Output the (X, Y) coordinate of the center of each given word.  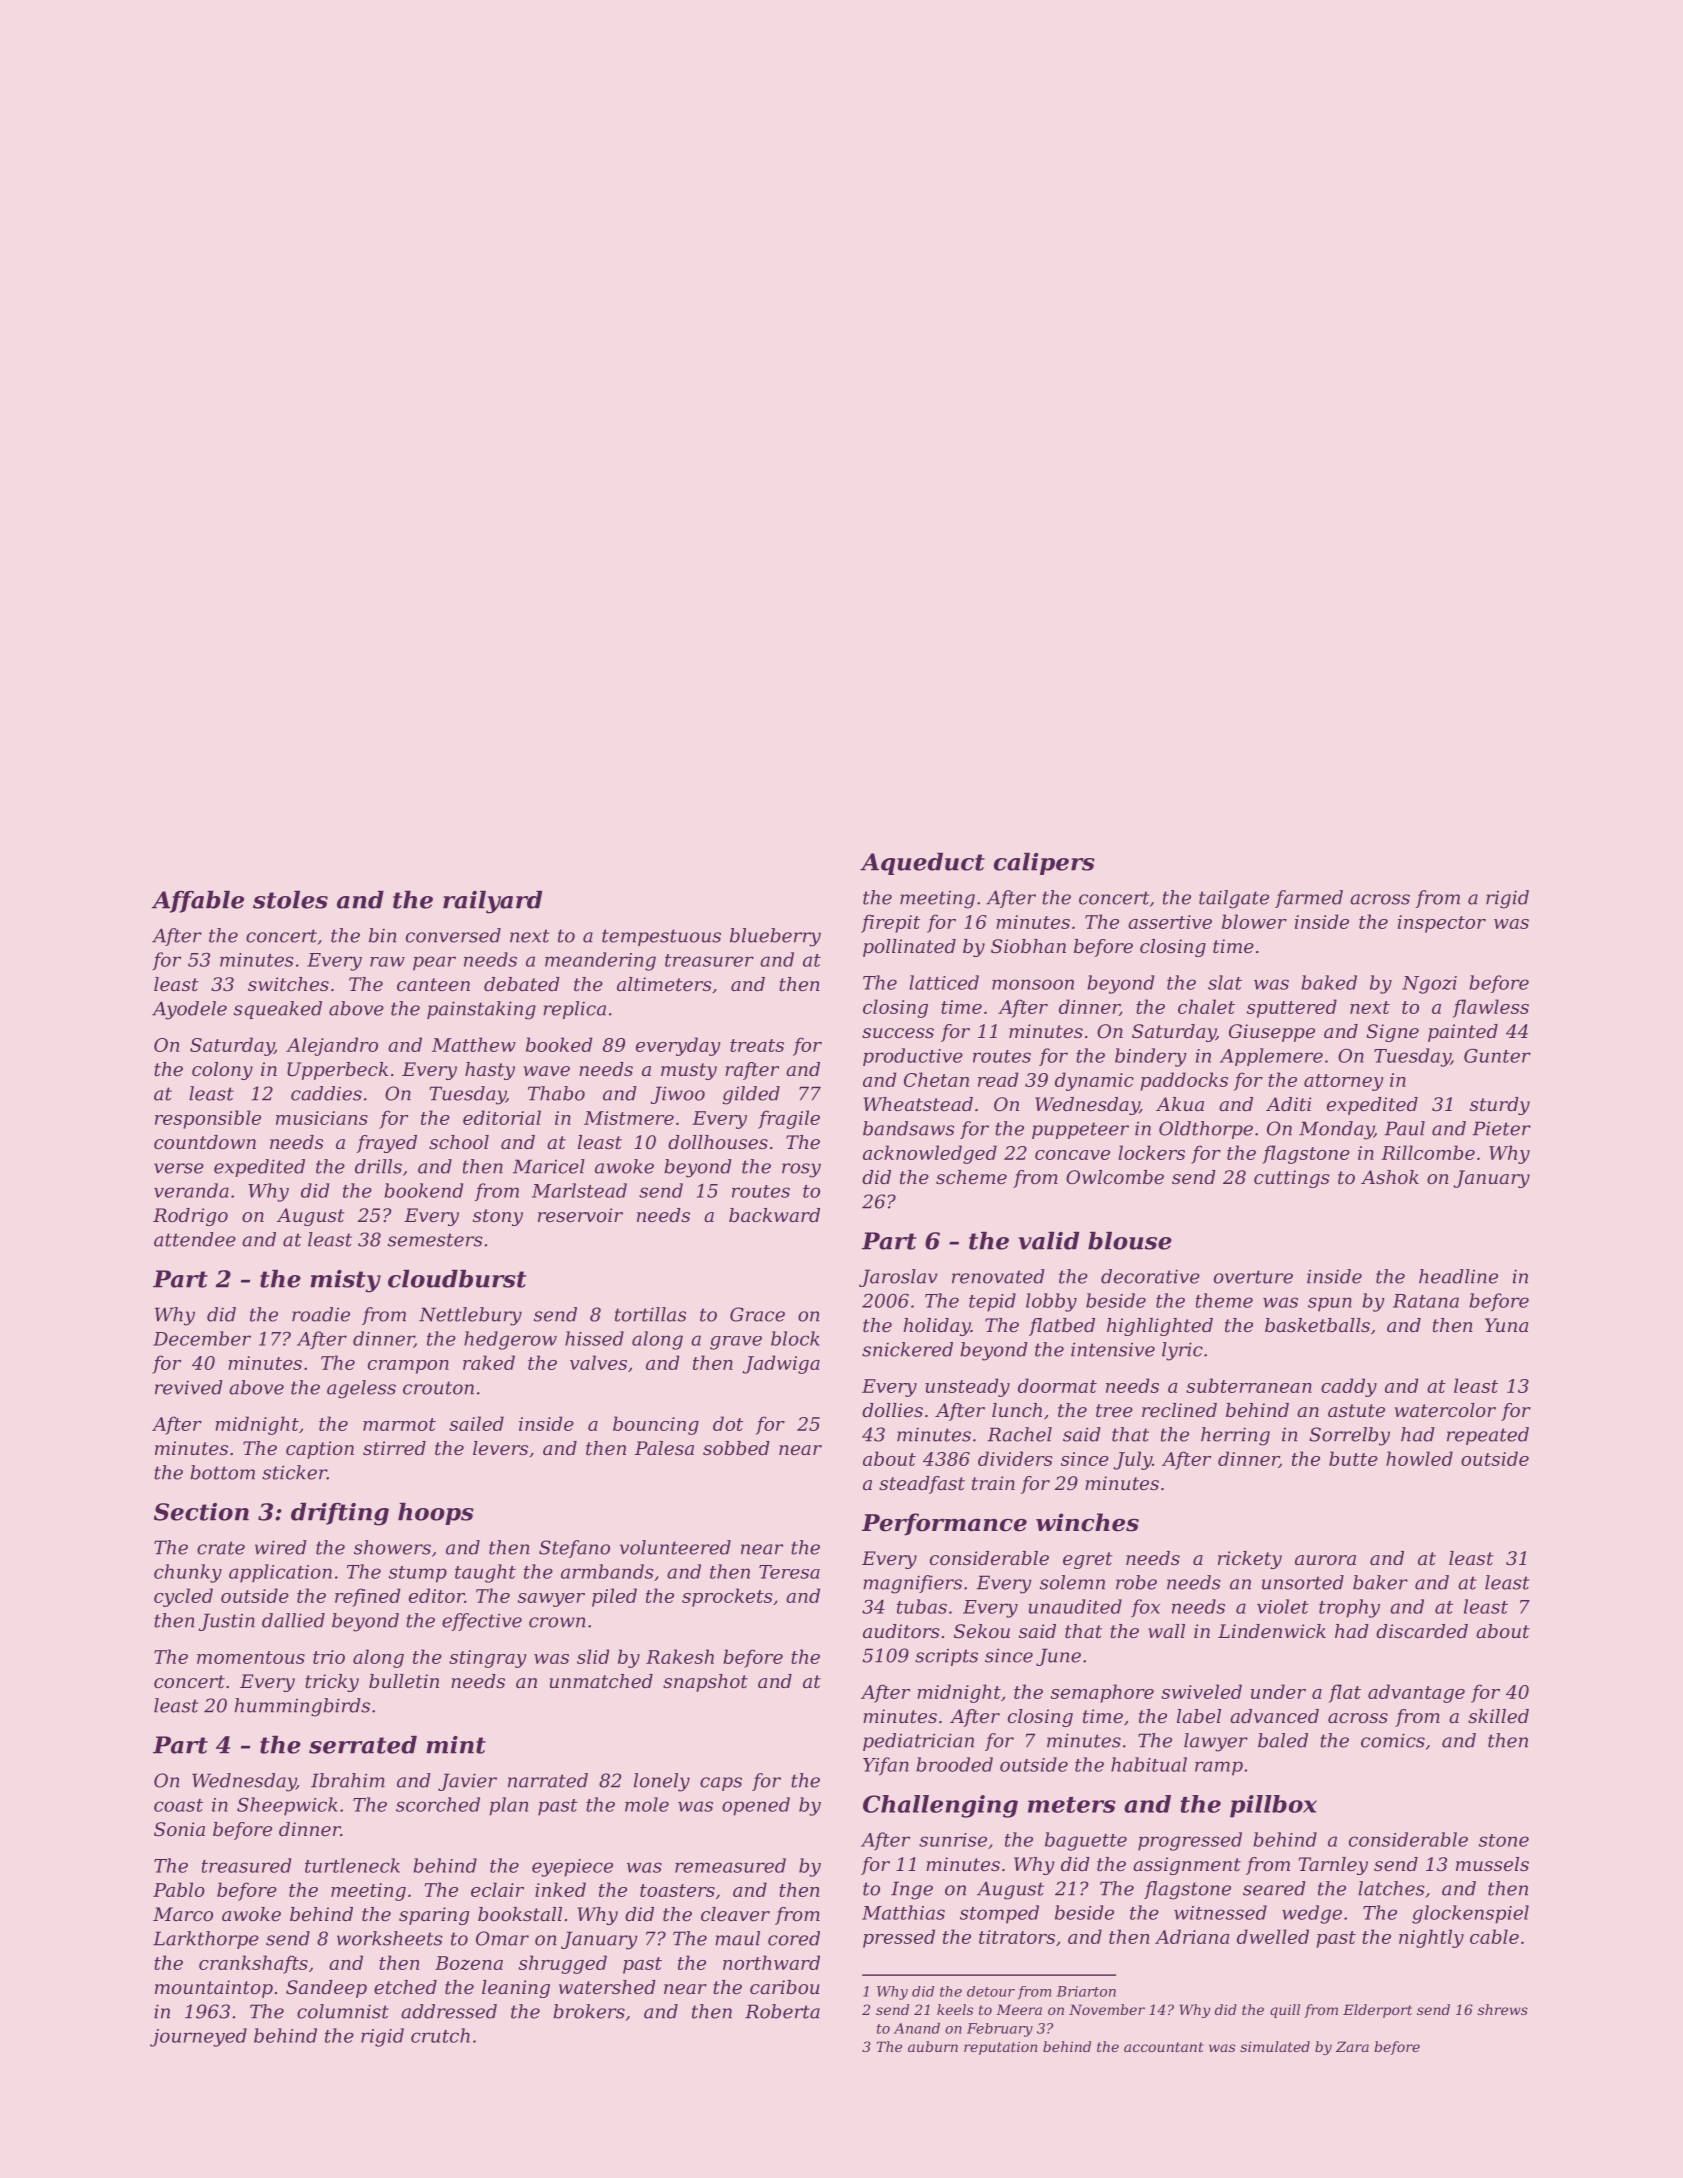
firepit (890, 923)
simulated (1275, 2046)
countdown (205, 1142)
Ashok (1390, 1177)
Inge (912, 1890)
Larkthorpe (206, 1940)
